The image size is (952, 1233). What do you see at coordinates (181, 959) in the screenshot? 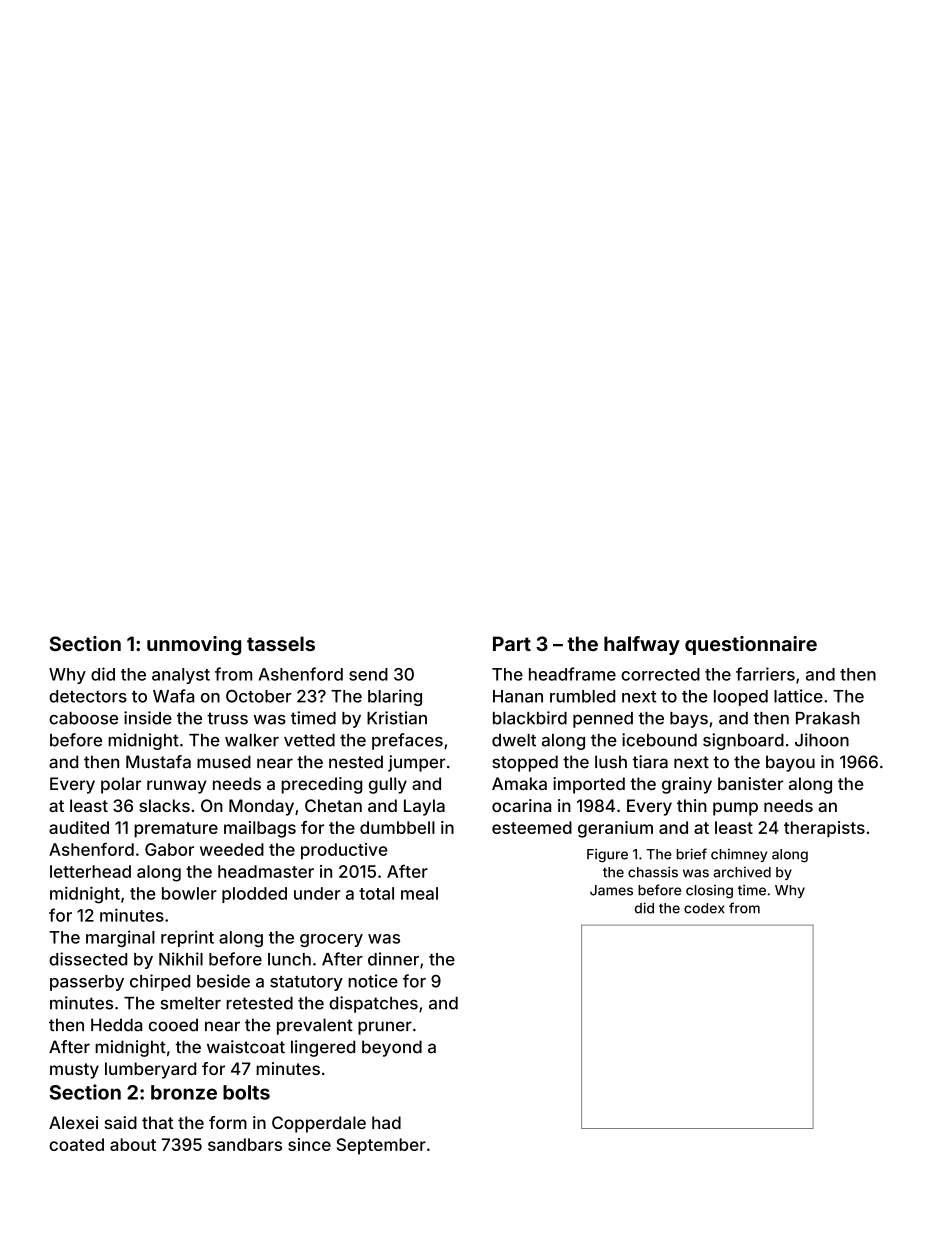
I see `Nikhil` at bounding box center [181, 959].
